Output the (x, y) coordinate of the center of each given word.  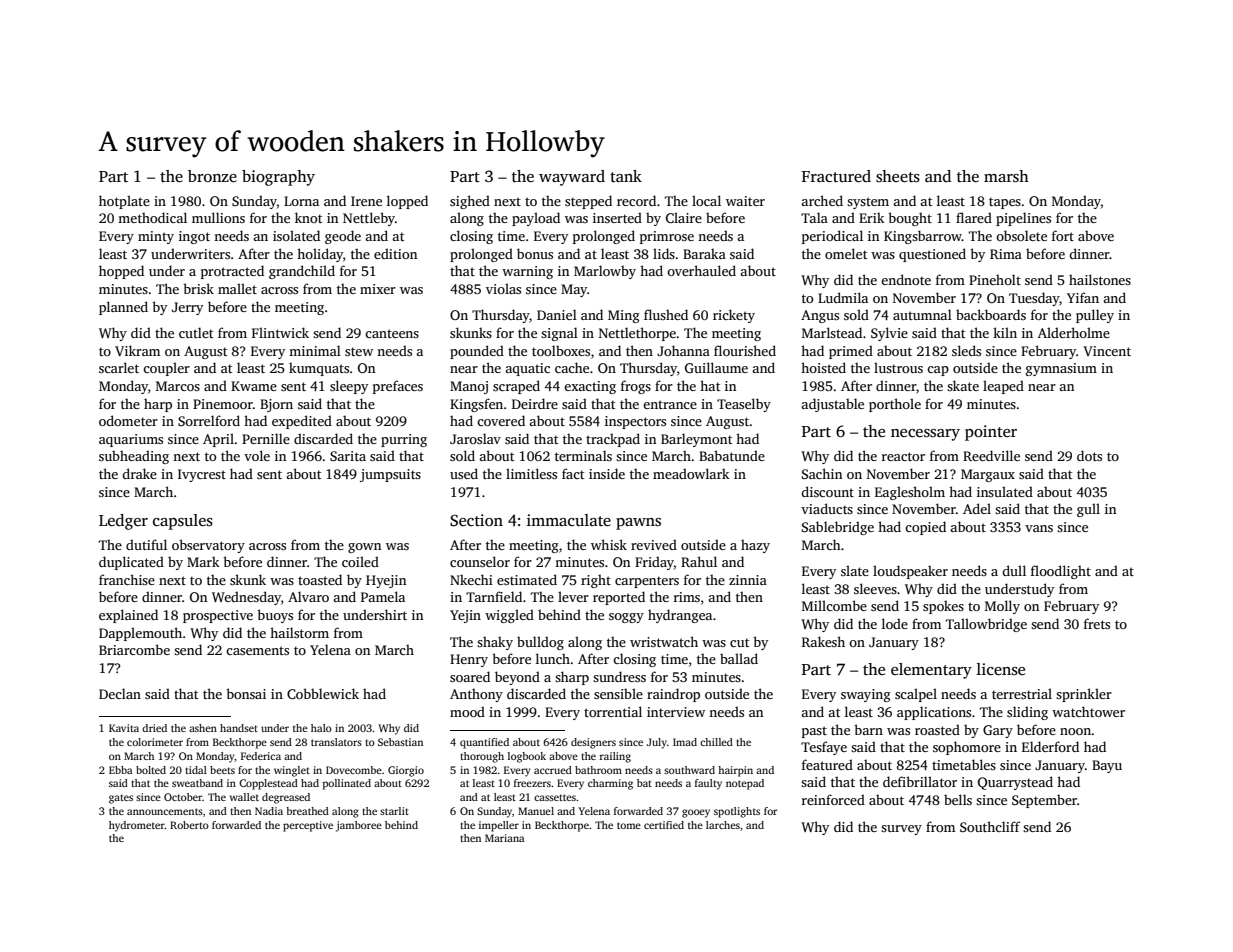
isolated (296, 235)
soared (470, 676)
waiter (745, 201)
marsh (1006, 176)
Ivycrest (202, 475)
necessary (925, 435)
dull (1014, 570)
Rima (1006, 254)
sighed (470, 202)
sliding (1027, 713)
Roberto (189, 825)
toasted (320, 579)
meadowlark (691, 473)
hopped (121, 272)
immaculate (569, 520)
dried (154, 728)
